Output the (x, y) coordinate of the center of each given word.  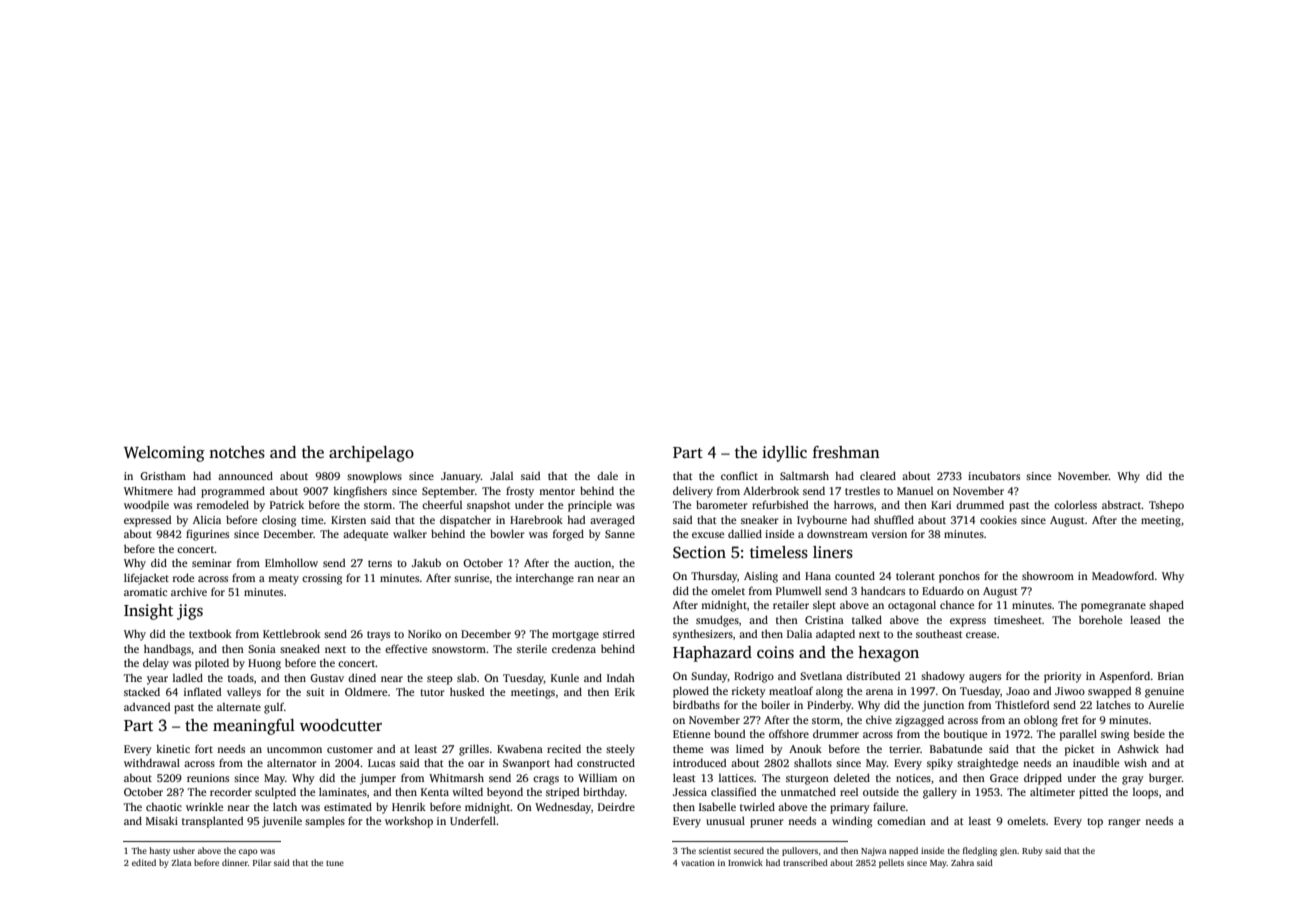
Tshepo (1166, 506)
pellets (891, 863)
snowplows (374, 477)
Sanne (620, 534)
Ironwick (745, 862)
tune (335, 863)
